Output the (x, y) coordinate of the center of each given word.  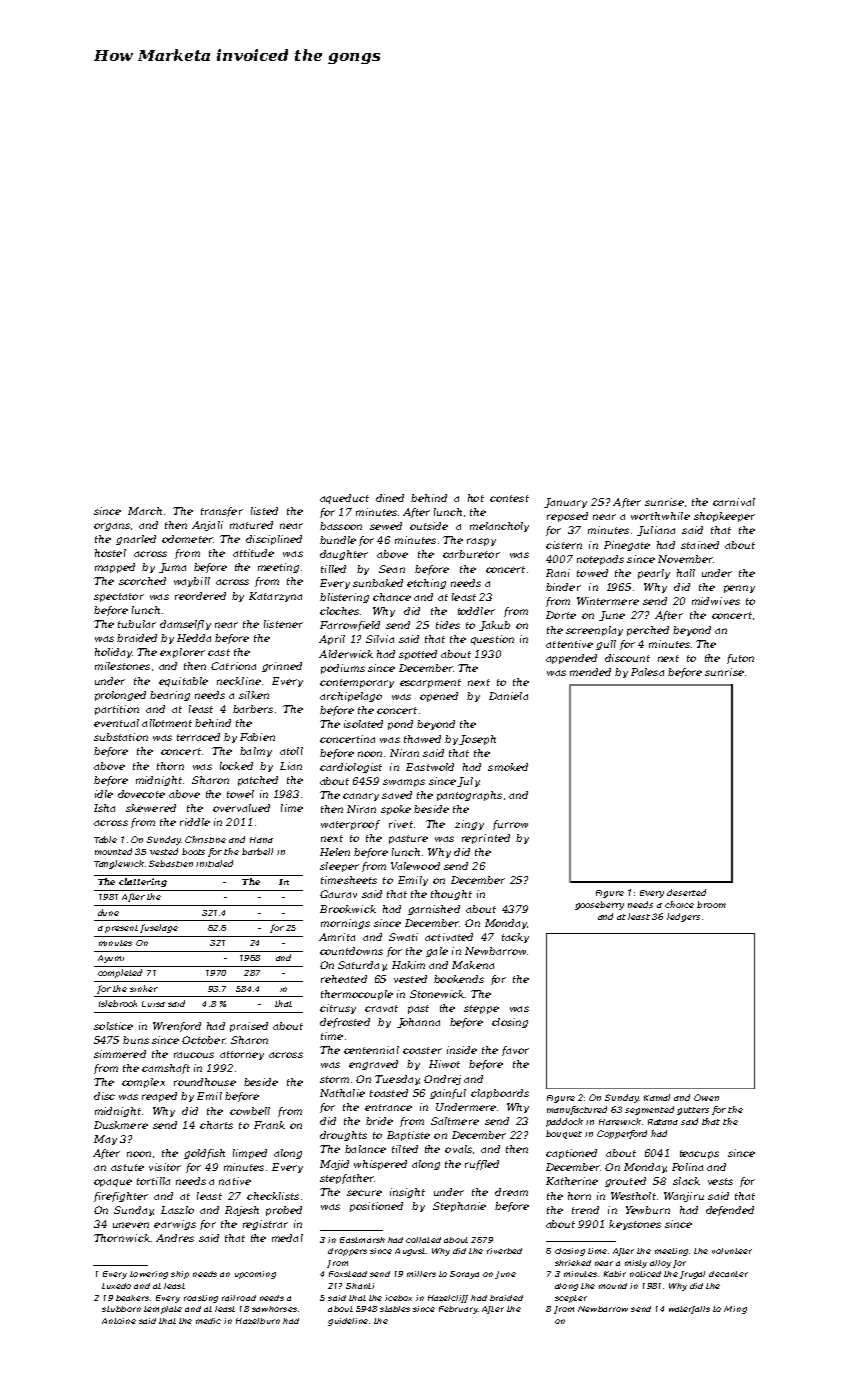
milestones (122, 666)
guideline (348, 1322)
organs (112, 527)
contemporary (357, 683)
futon (740, 659)
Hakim (408, 965)
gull (606, 645)
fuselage (159, 928)
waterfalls (689, 1310)
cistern (564, 545)
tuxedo (116, 1286)
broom (711, 904)
